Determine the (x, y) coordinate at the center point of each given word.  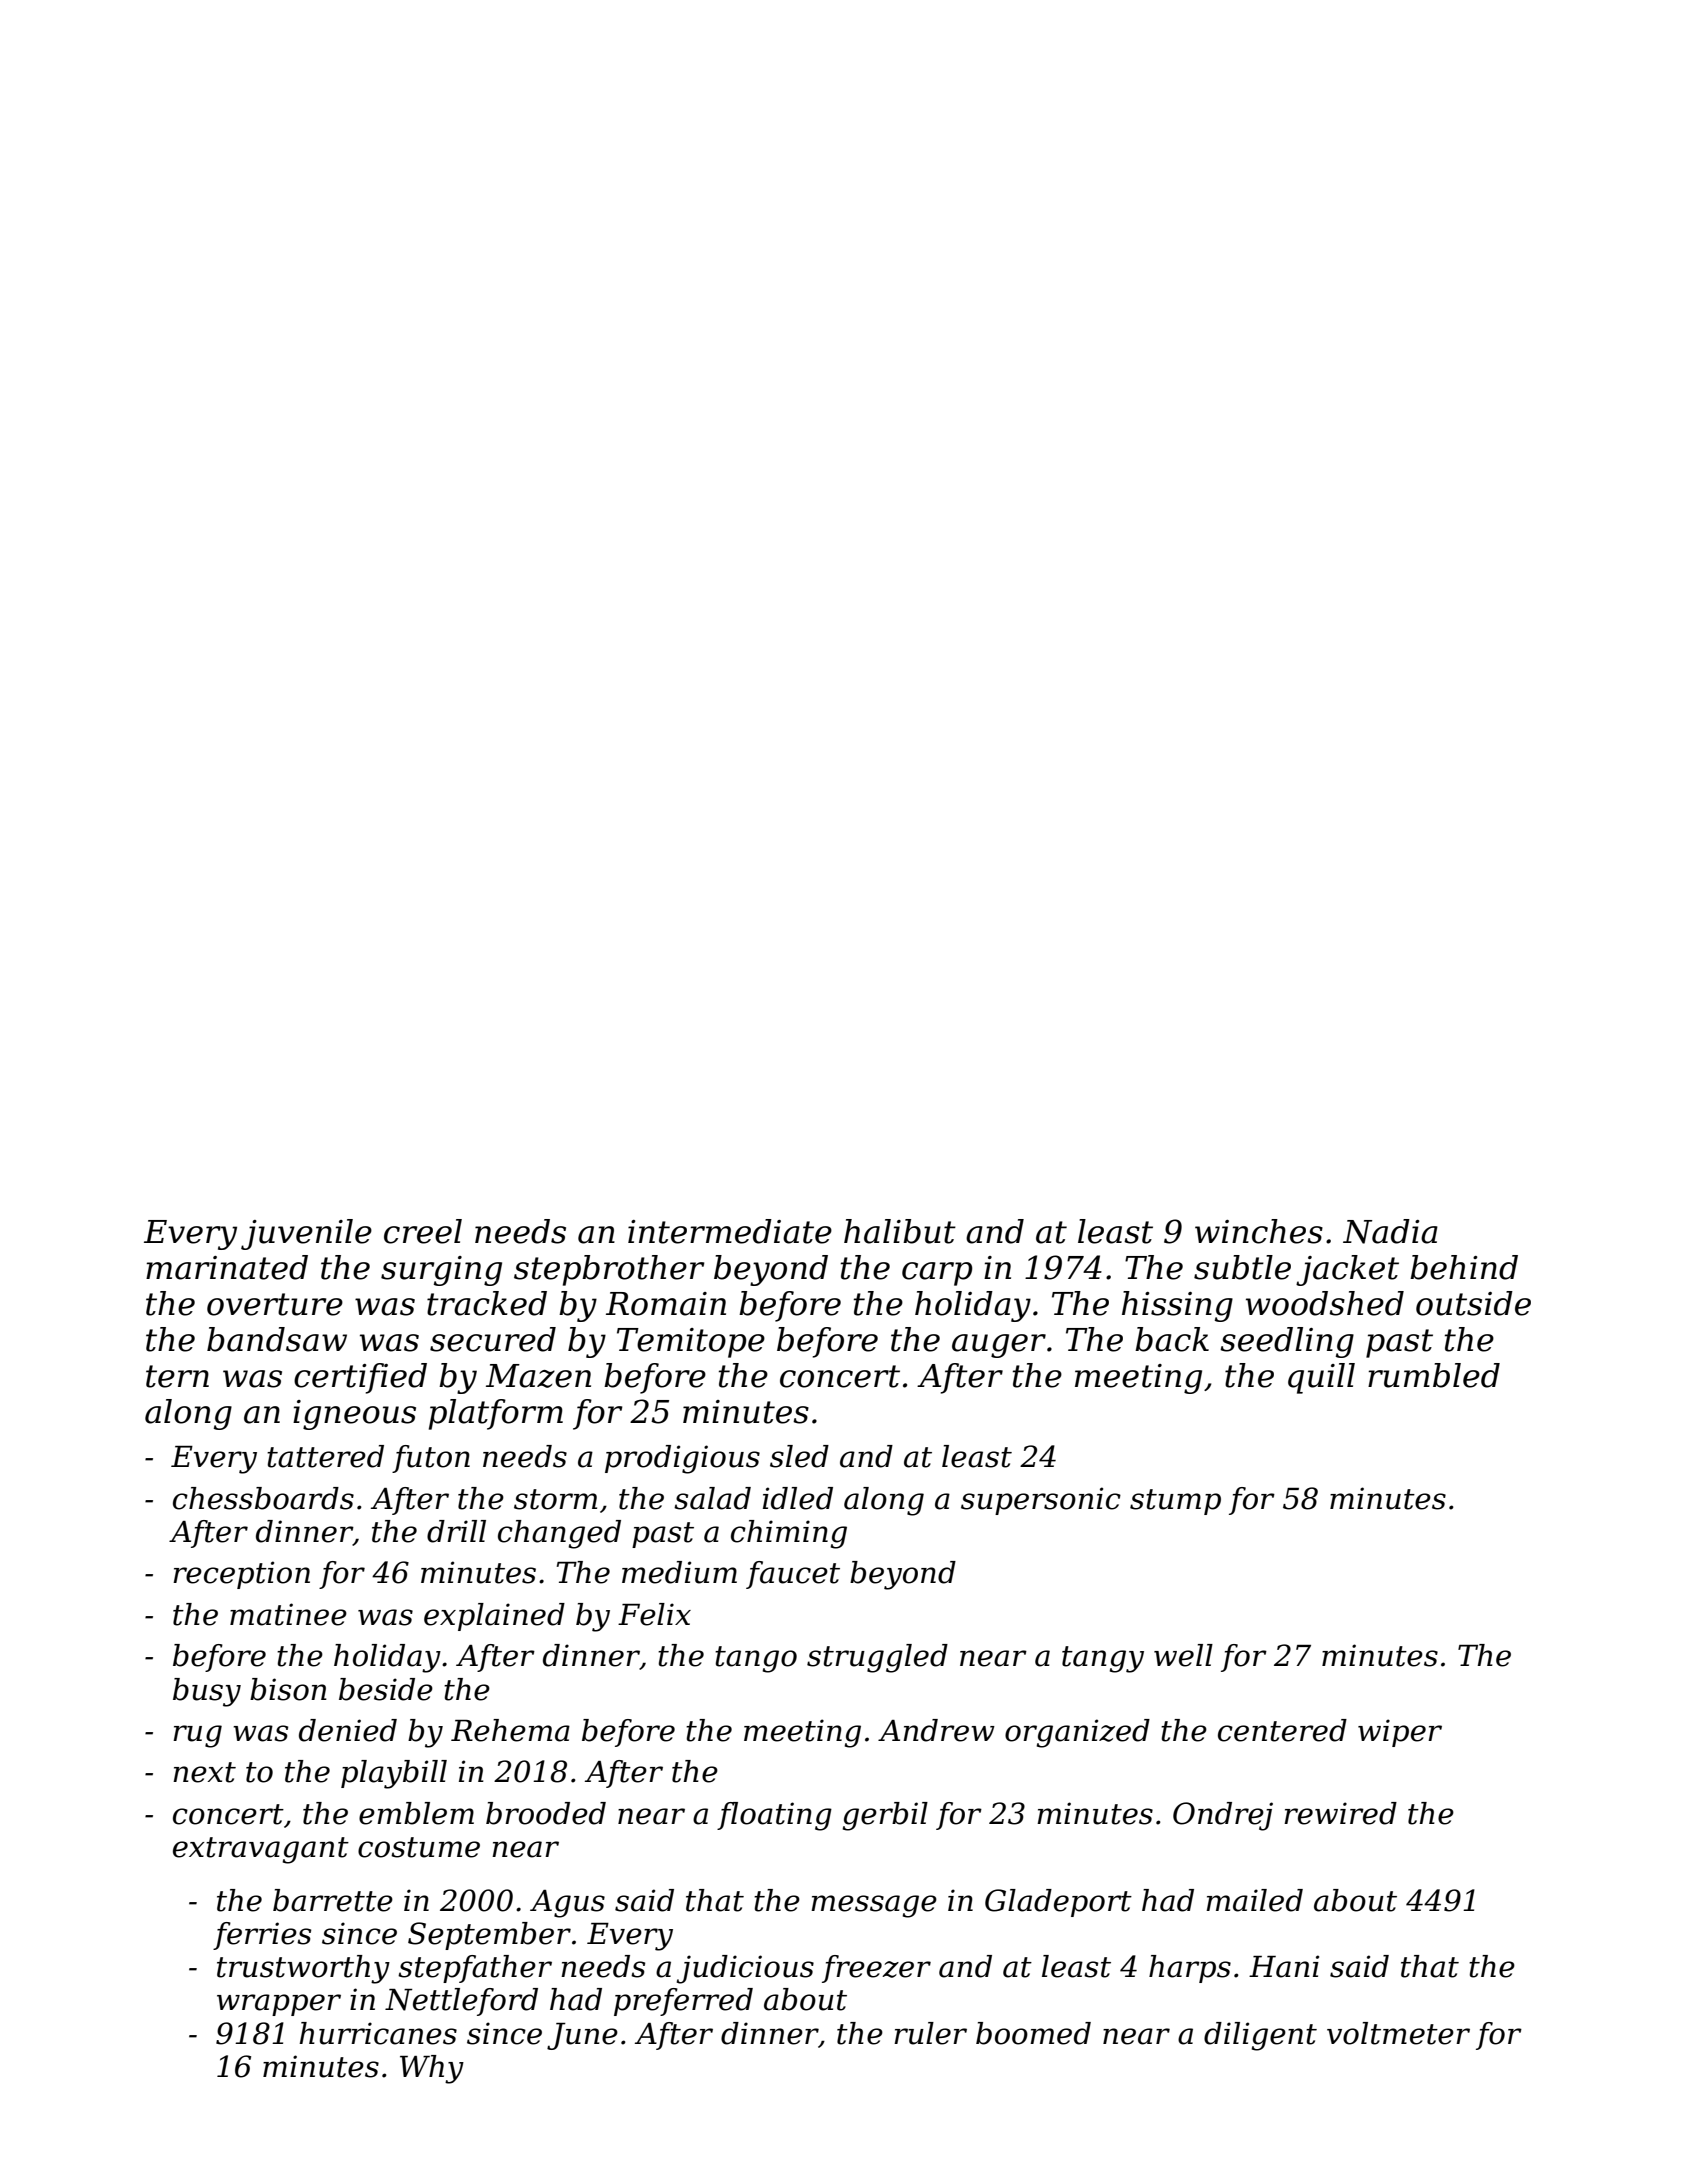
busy (207, 1692)
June (582, 2036)
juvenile (306, 1234)
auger (999, 1346)
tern (177, 1376)
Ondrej (1223, 1816)
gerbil (885, 1816)
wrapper (279, 2005)
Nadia (1390, 1231)
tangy (1103, 1659)
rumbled (1434, 1375)
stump (1175, 1502)
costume (419, 1847)
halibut (900, 1231)
